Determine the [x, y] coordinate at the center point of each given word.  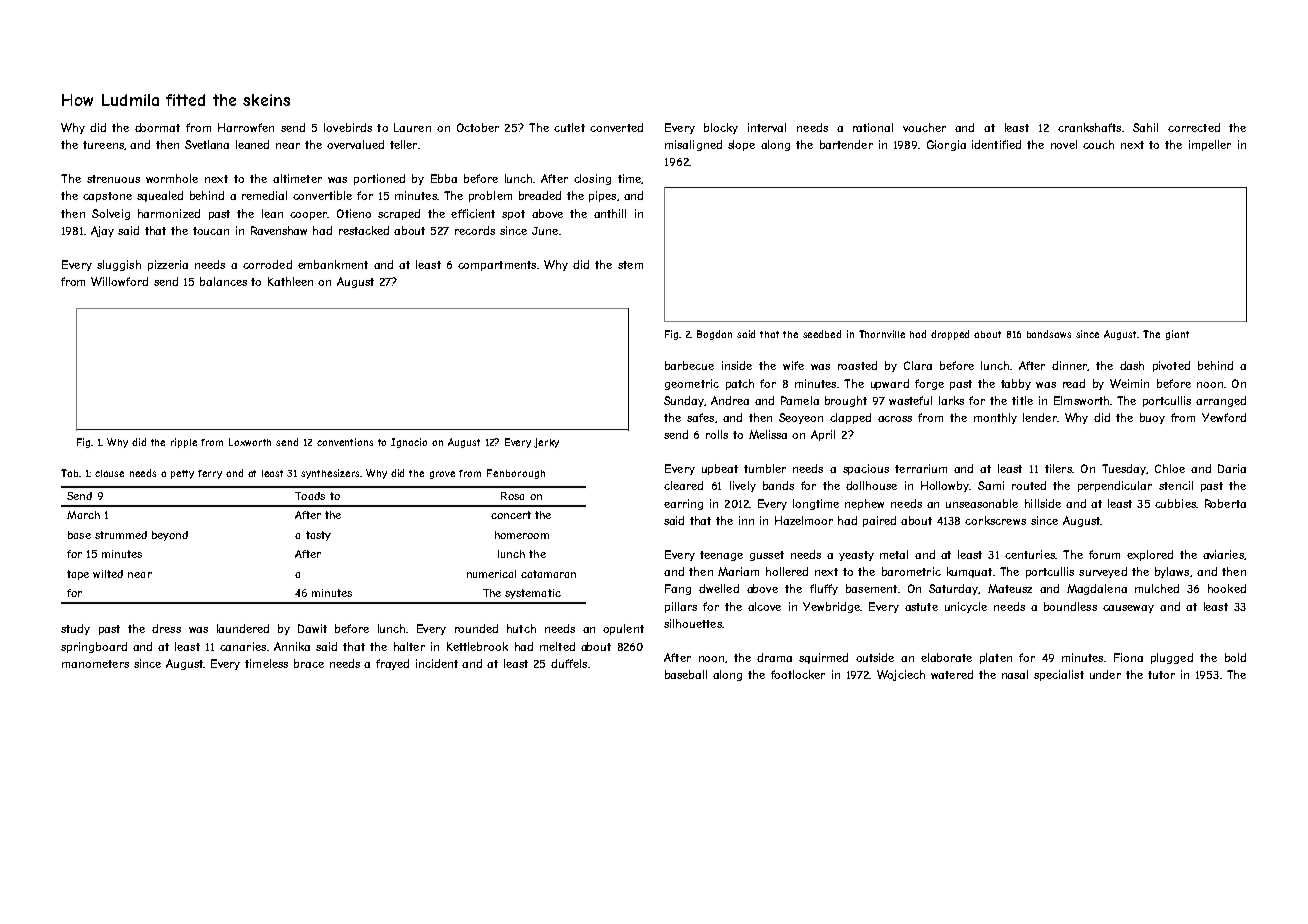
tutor [1161, 675]
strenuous [113, 179]
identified [996, 144]
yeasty [856, 556]
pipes [602, 196]
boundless [1070, 606]
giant [1177, 335]
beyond [170, 536]
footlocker [798, 674]
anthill [610, 213]
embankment [333, 264]
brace [309, 663]
